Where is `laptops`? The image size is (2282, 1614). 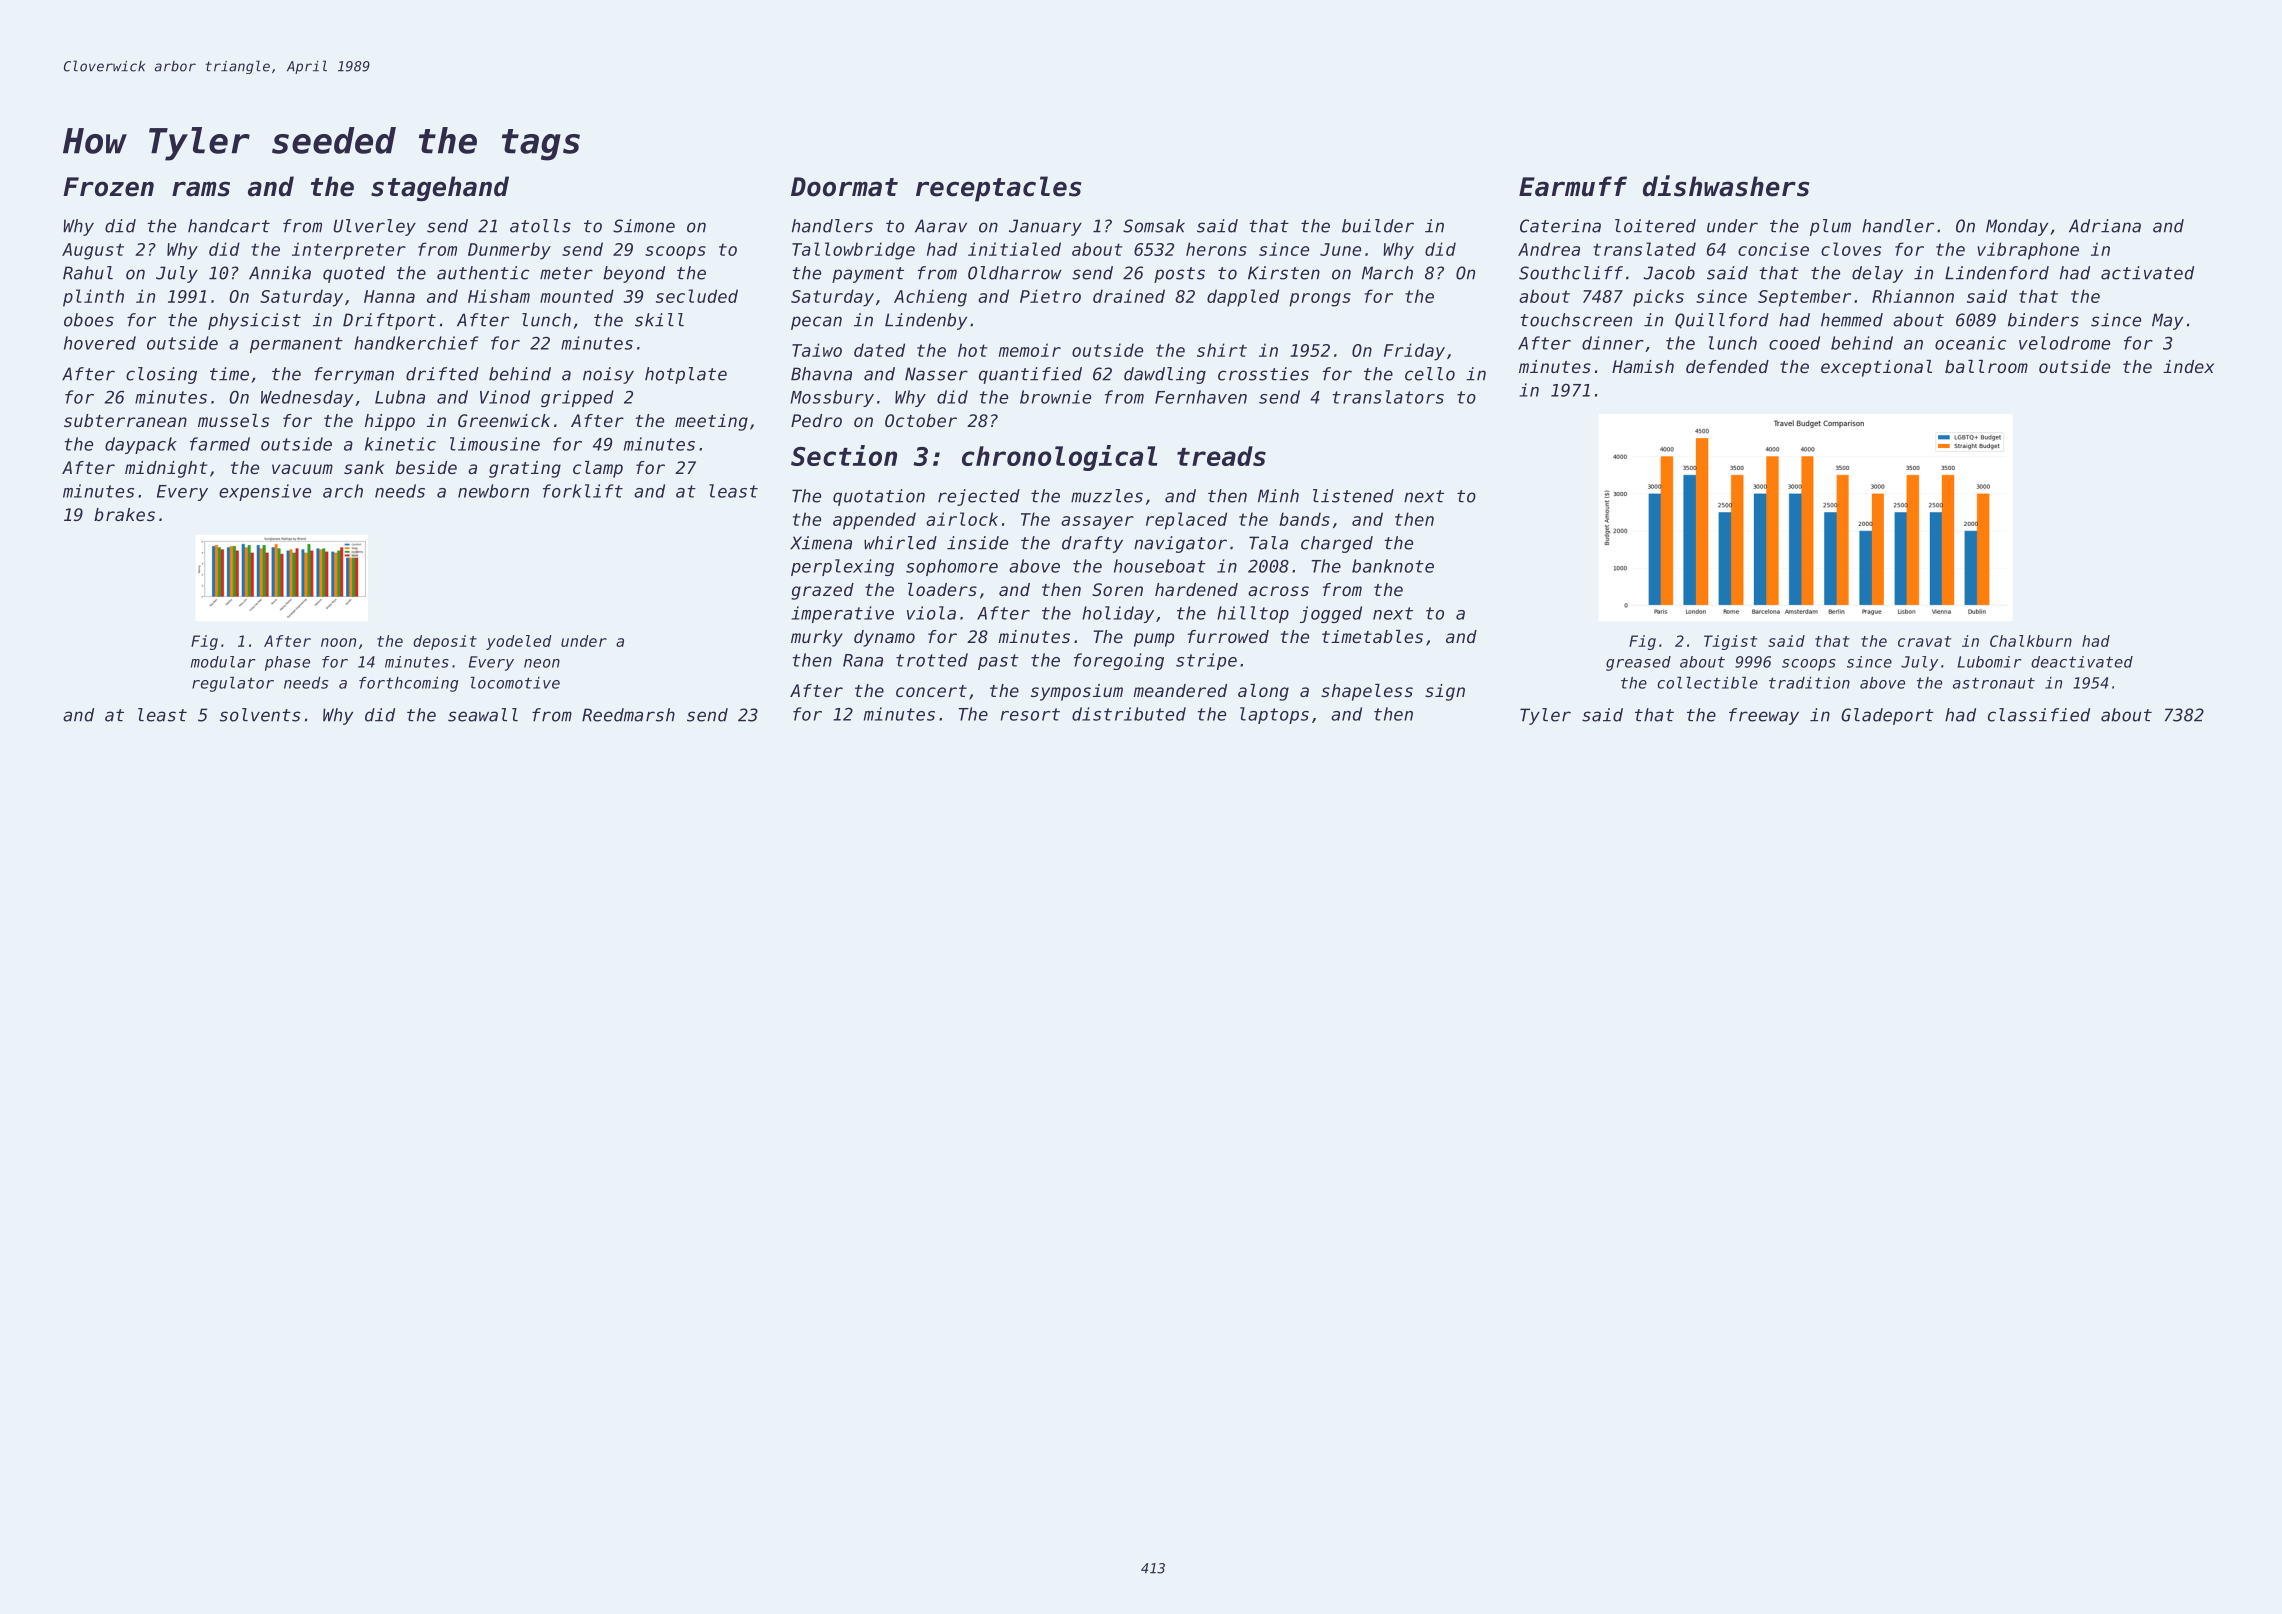
laptops is located at coordinates (1274, 715).
